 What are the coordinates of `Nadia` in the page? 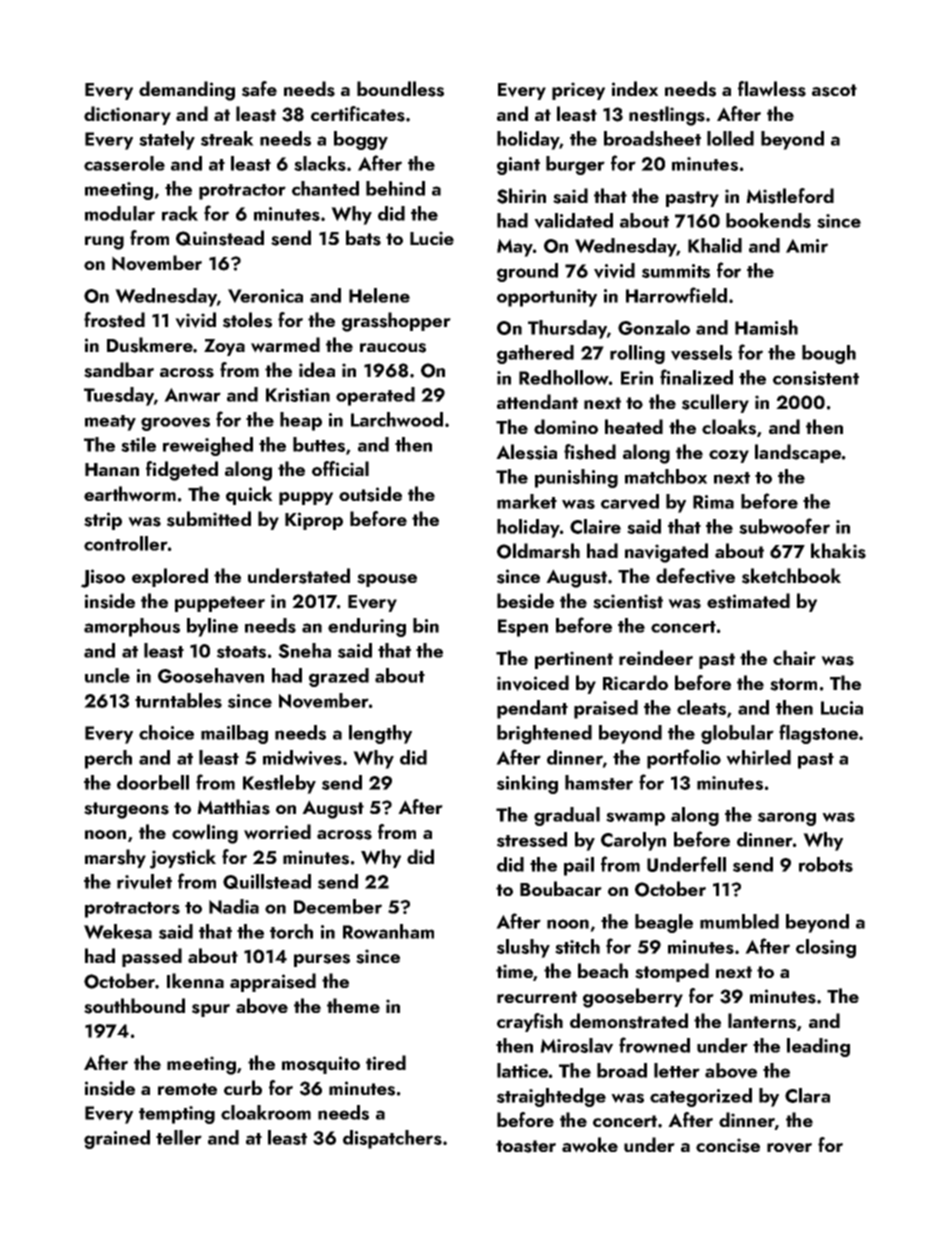 It's located at (234, 906).
